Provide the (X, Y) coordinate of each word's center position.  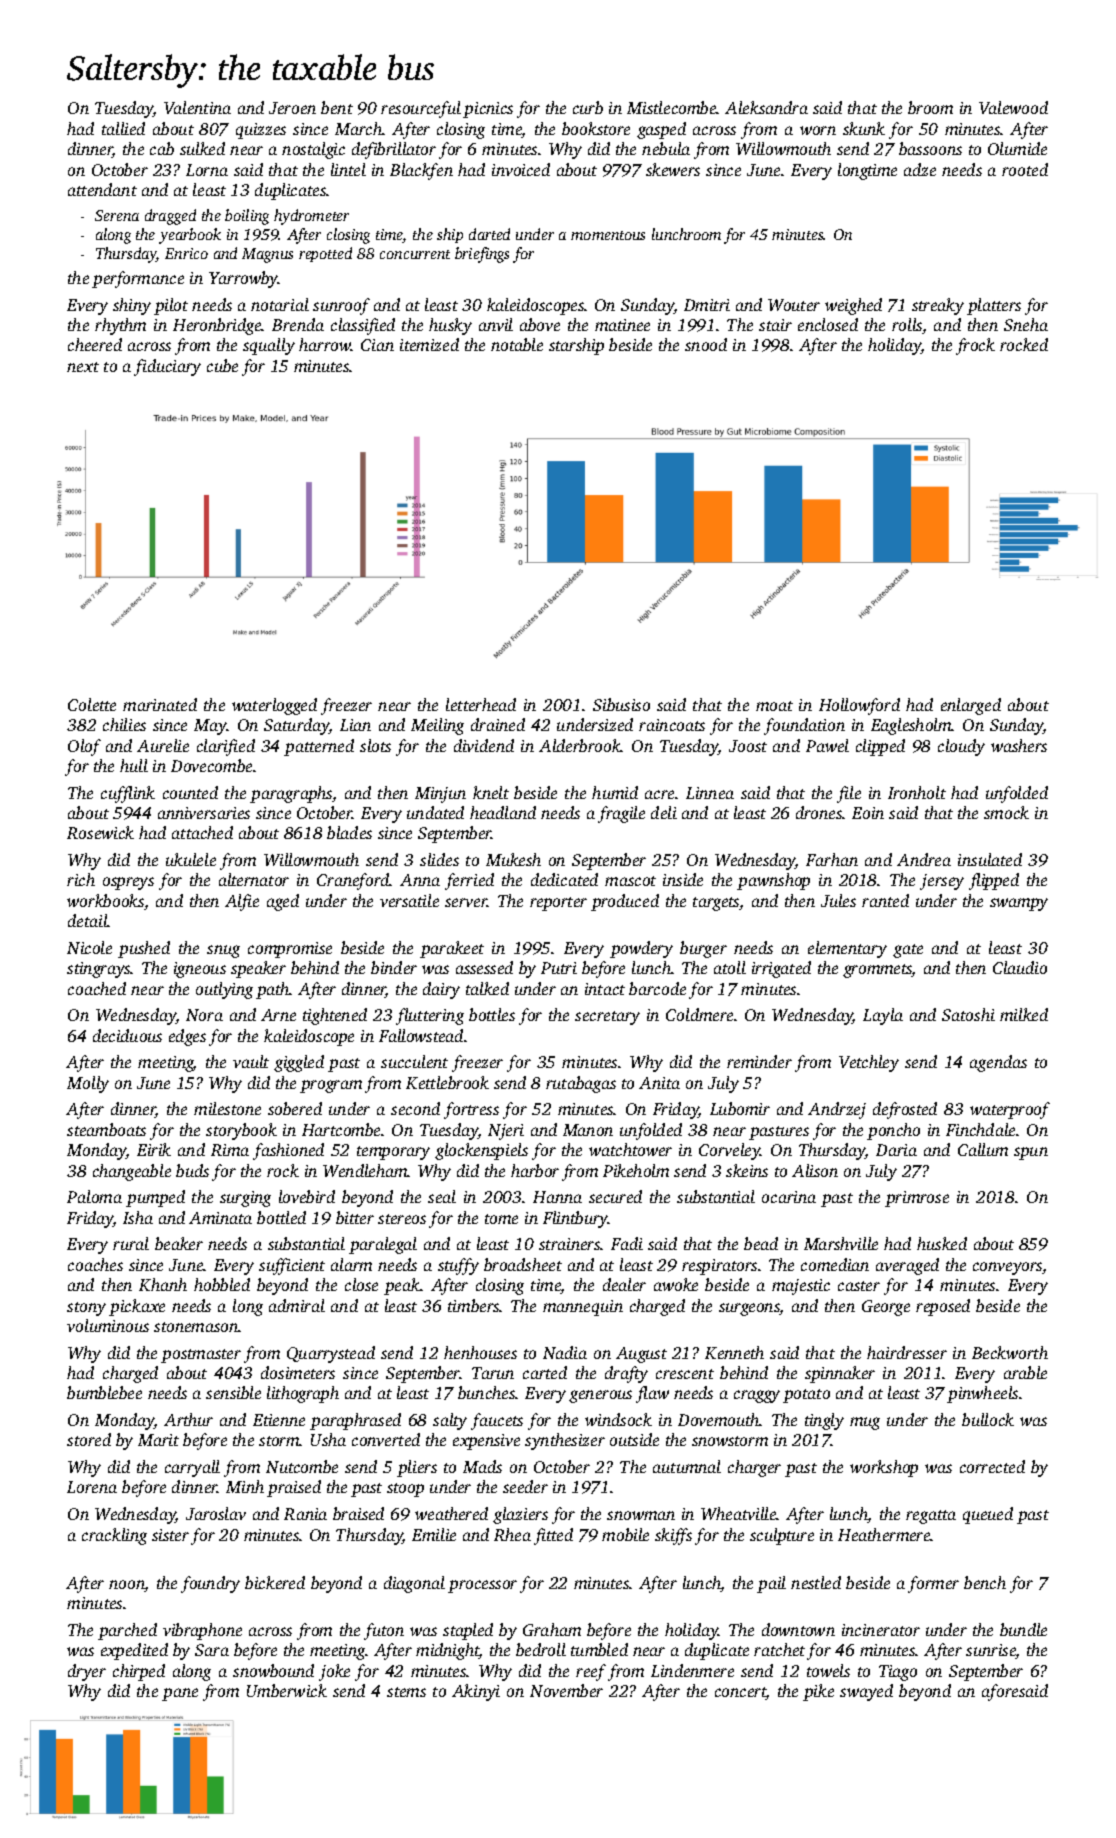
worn (818, 130)
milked (1024, 1014)
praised (294, 1488)
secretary (607, 1018)
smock (1006, 812)
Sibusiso (621, 704)
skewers (673, 169)
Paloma (94, 1196)
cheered (95, 344)
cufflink (128, 794)
